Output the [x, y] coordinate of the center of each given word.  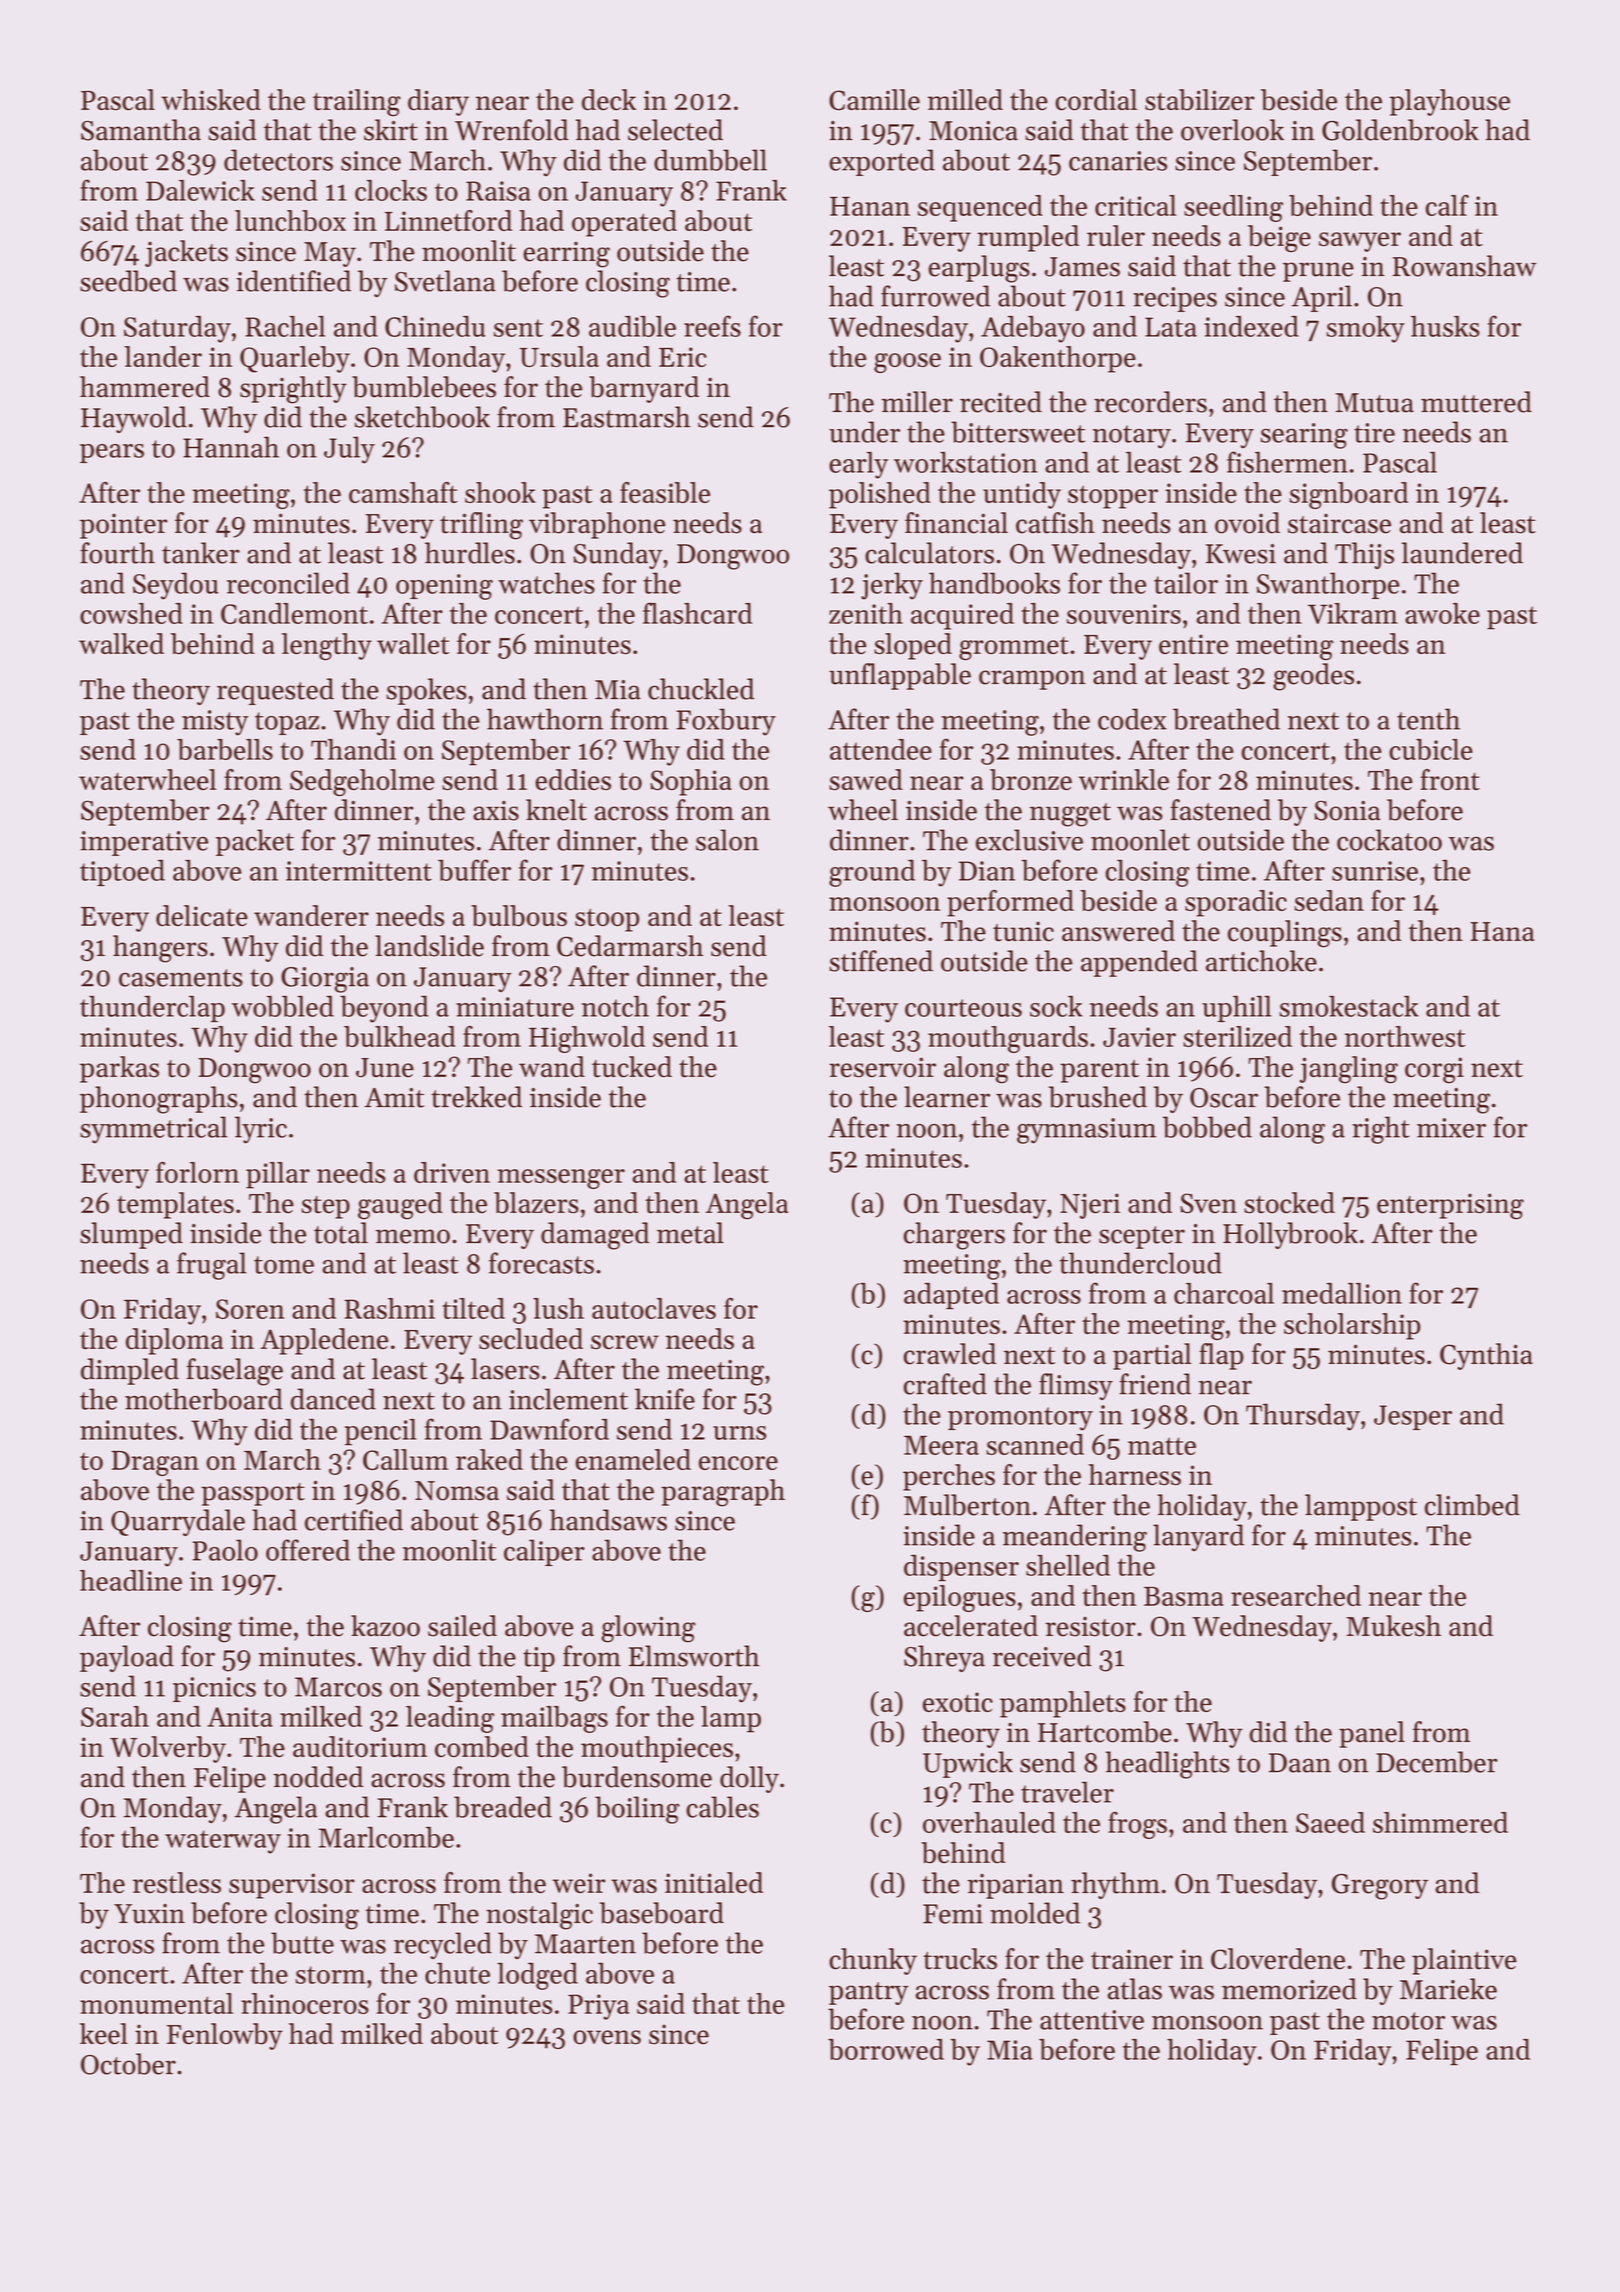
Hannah [231, 447]
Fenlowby [225, 2036]
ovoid [1247, 523]
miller [917, 402]
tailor [1186, 583]
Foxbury [726, 722]
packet [255, 842]
